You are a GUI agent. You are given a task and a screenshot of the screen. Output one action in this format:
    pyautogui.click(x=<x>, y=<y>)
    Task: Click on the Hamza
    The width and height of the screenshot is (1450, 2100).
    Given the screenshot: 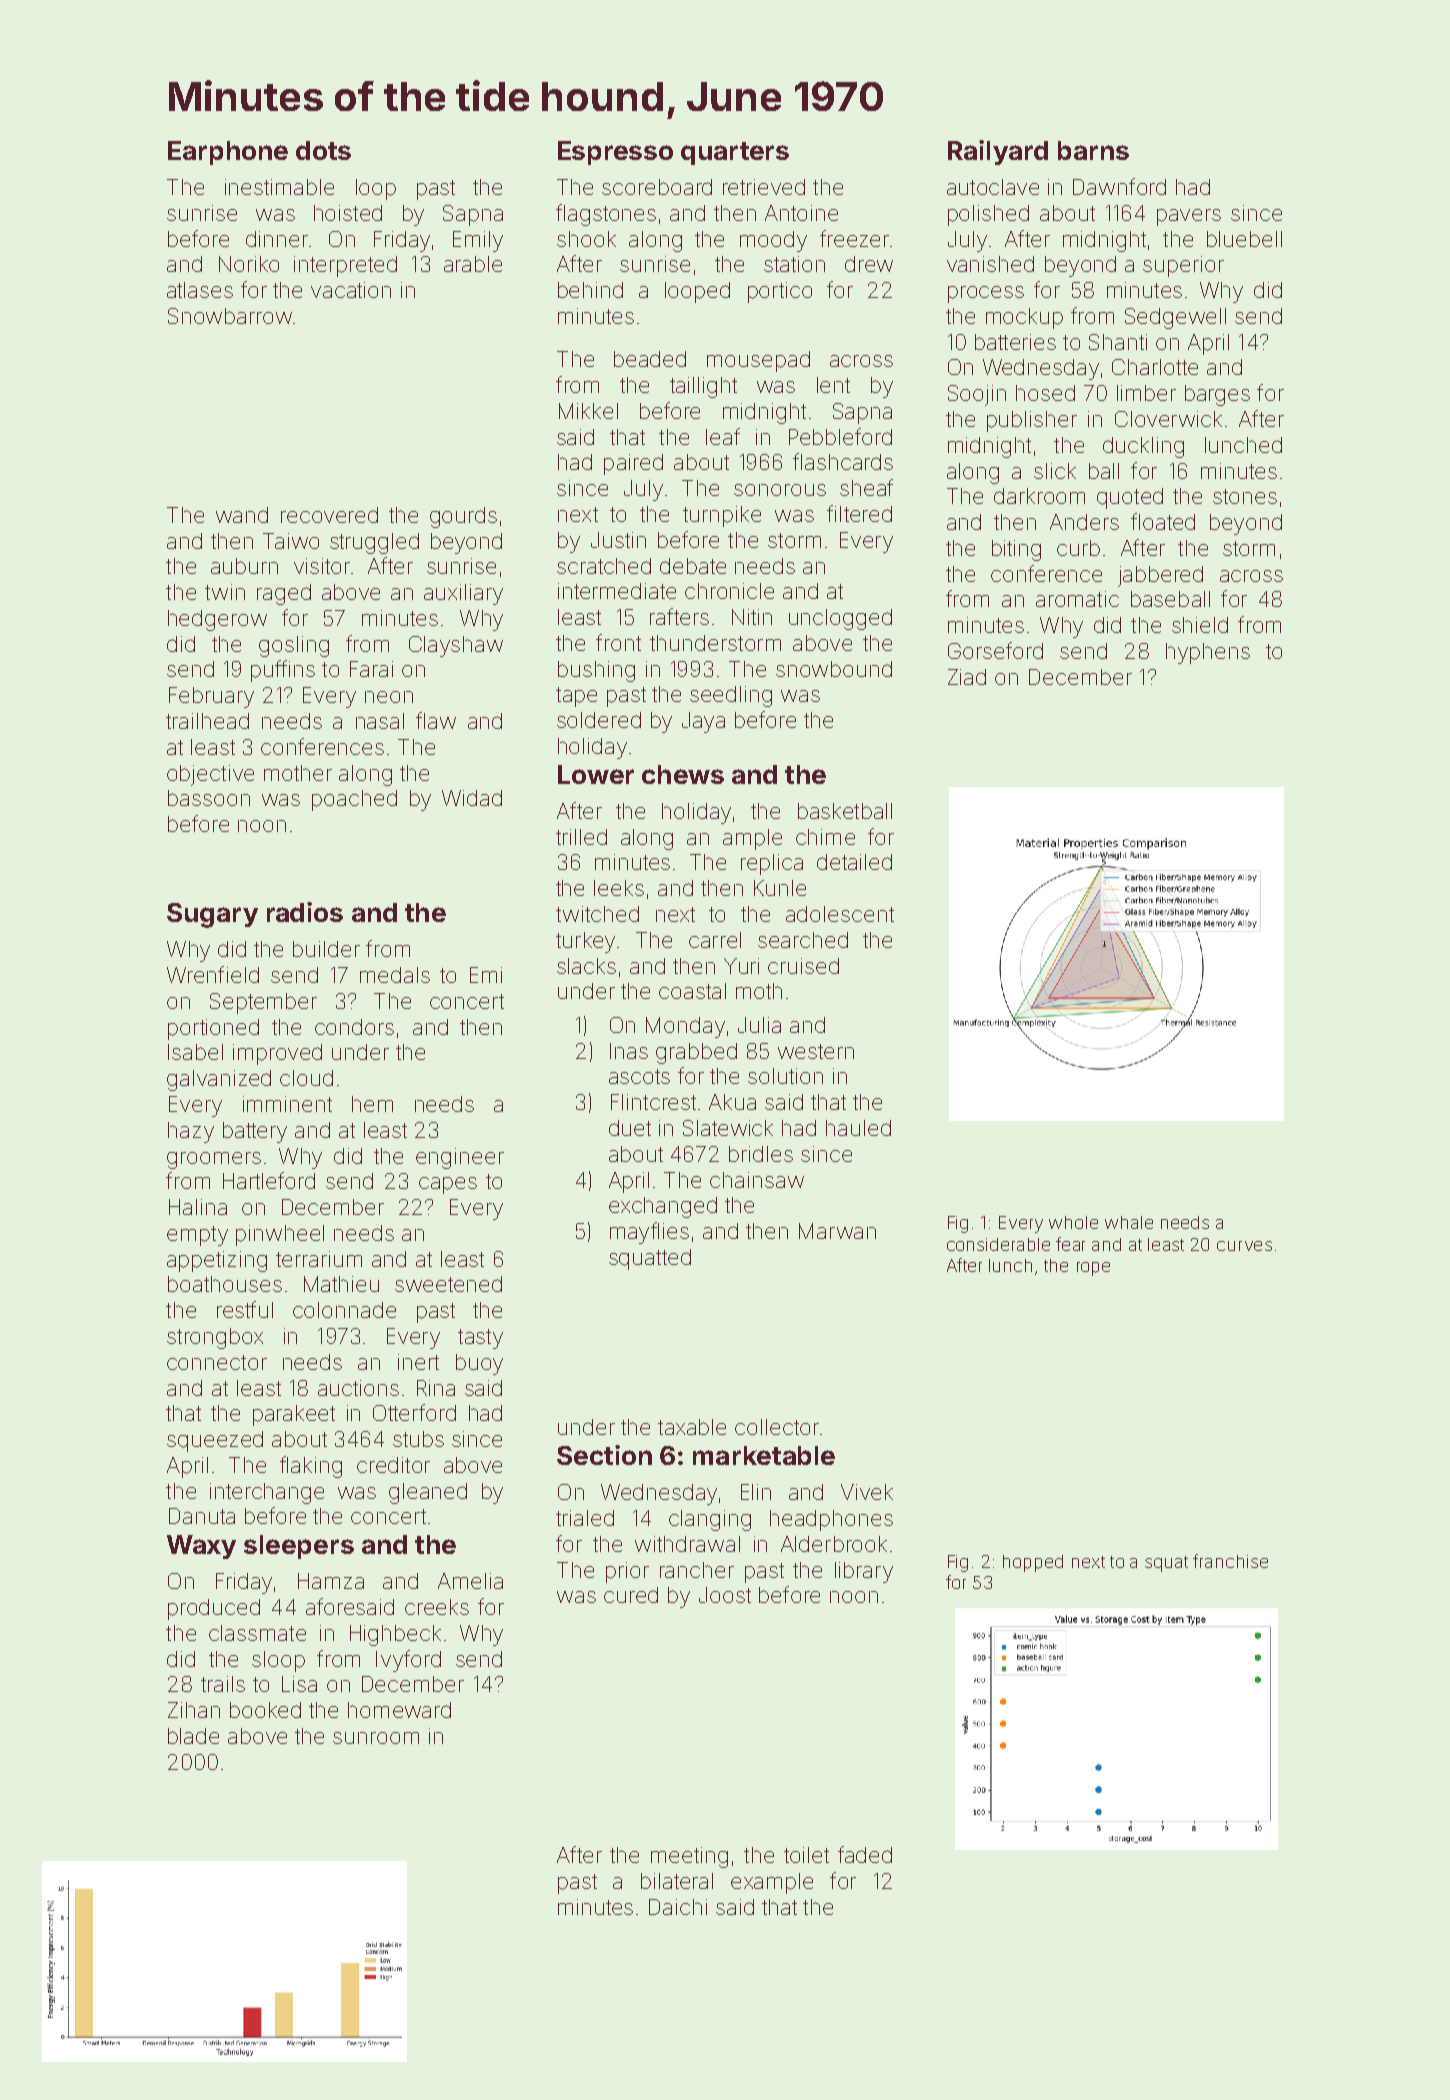 What is the action you would take?
    pyautogui.click(x=331, y=1581)
